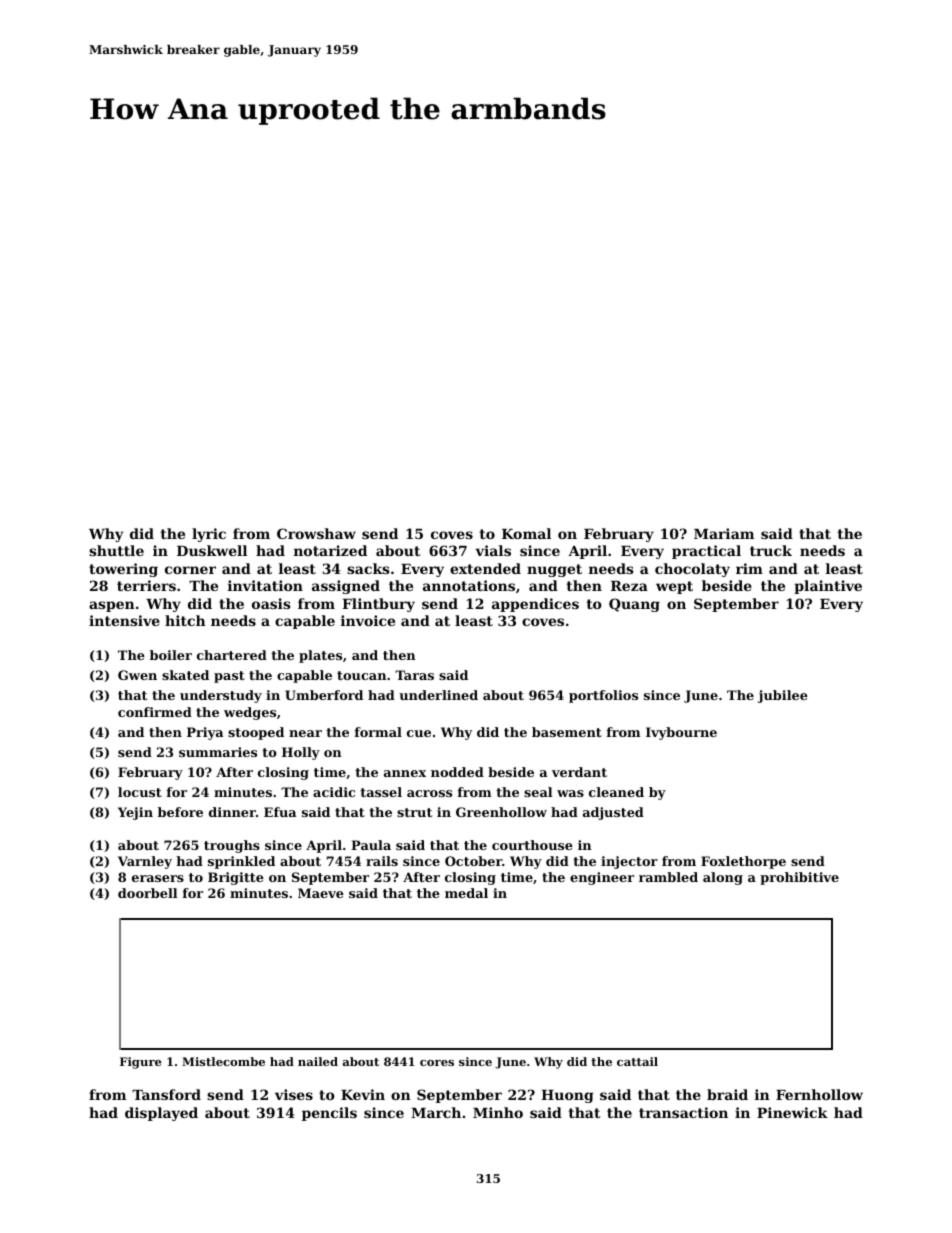  What do you see at coordinates (116, 550) in the screenshot?
I see `shuttle` at bounding box center [116, 550].
